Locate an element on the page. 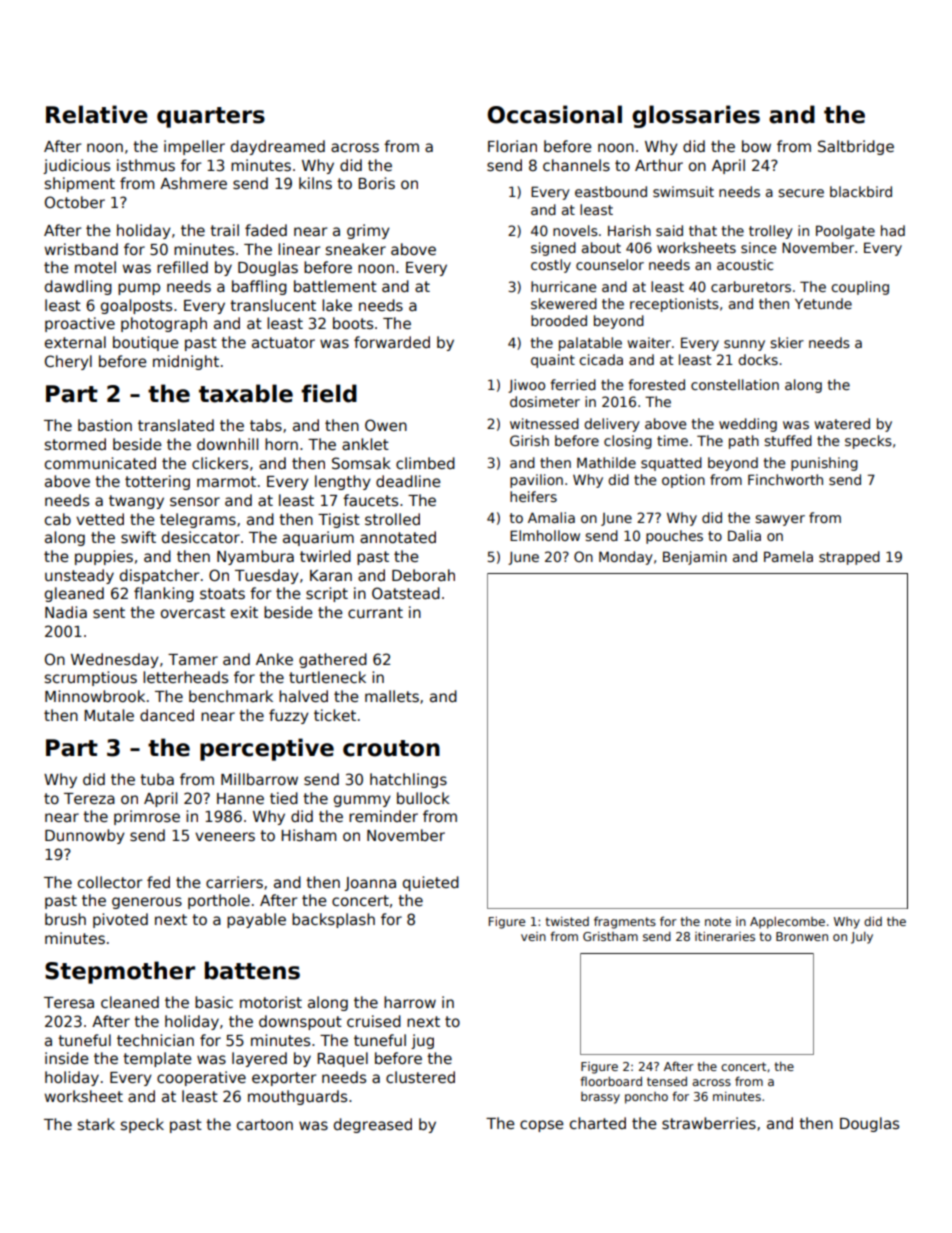  cooperative is located at coordinates (201, 1078).
